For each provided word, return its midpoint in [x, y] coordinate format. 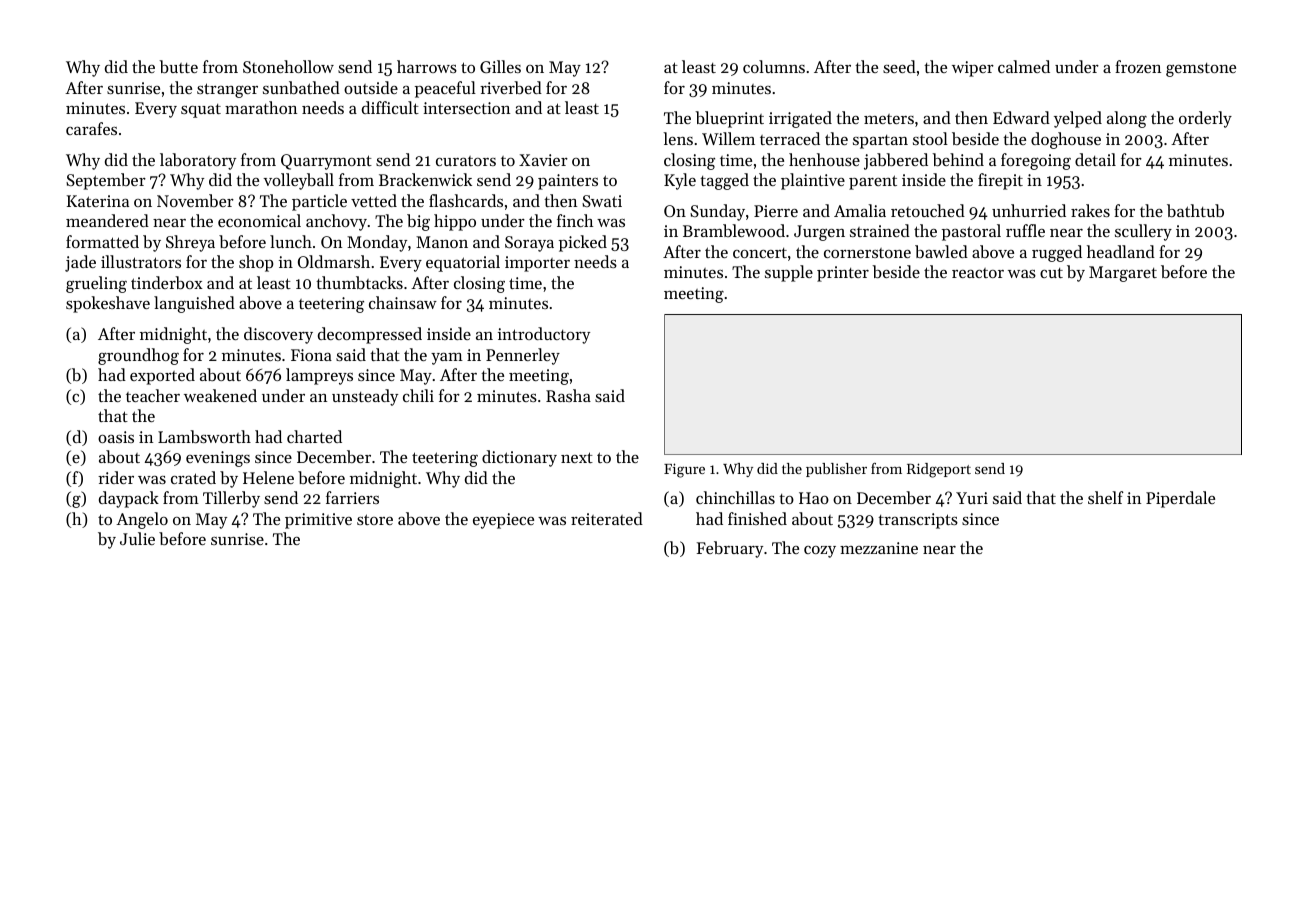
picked [583, 243]
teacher [153, 395]
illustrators [141, 261]
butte [178, 66]
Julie [137, 538]
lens [678, 138]
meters [889, 119]
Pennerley [523, 356]
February [730, 549]
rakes [1090, 210]
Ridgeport [939, 470]
